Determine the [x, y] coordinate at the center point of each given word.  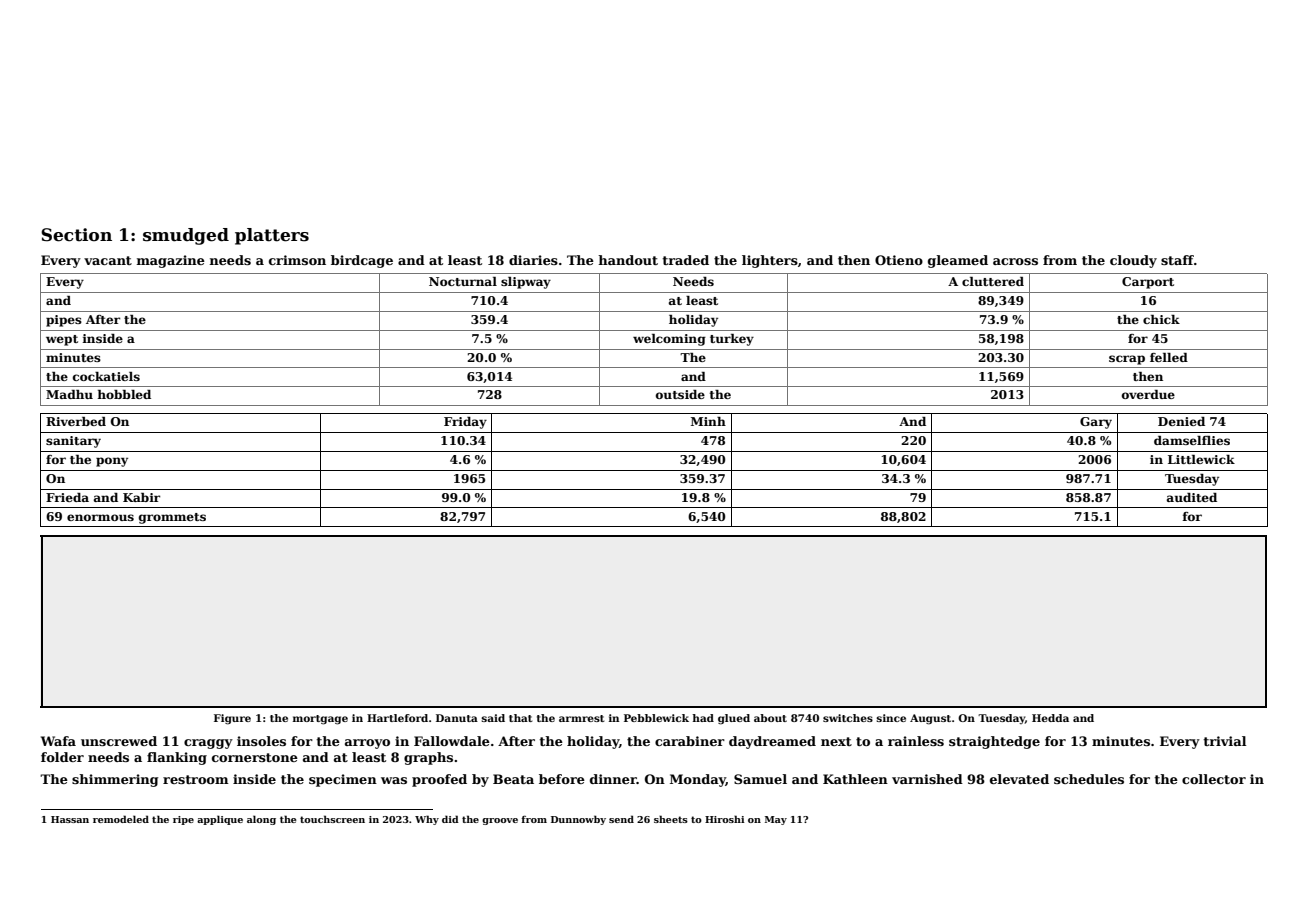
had [703, 718]
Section [76, 235]
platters [272, 236]
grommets [172, 518]
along [261, 820]
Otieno [899, 260]
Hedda [1050, 718]
